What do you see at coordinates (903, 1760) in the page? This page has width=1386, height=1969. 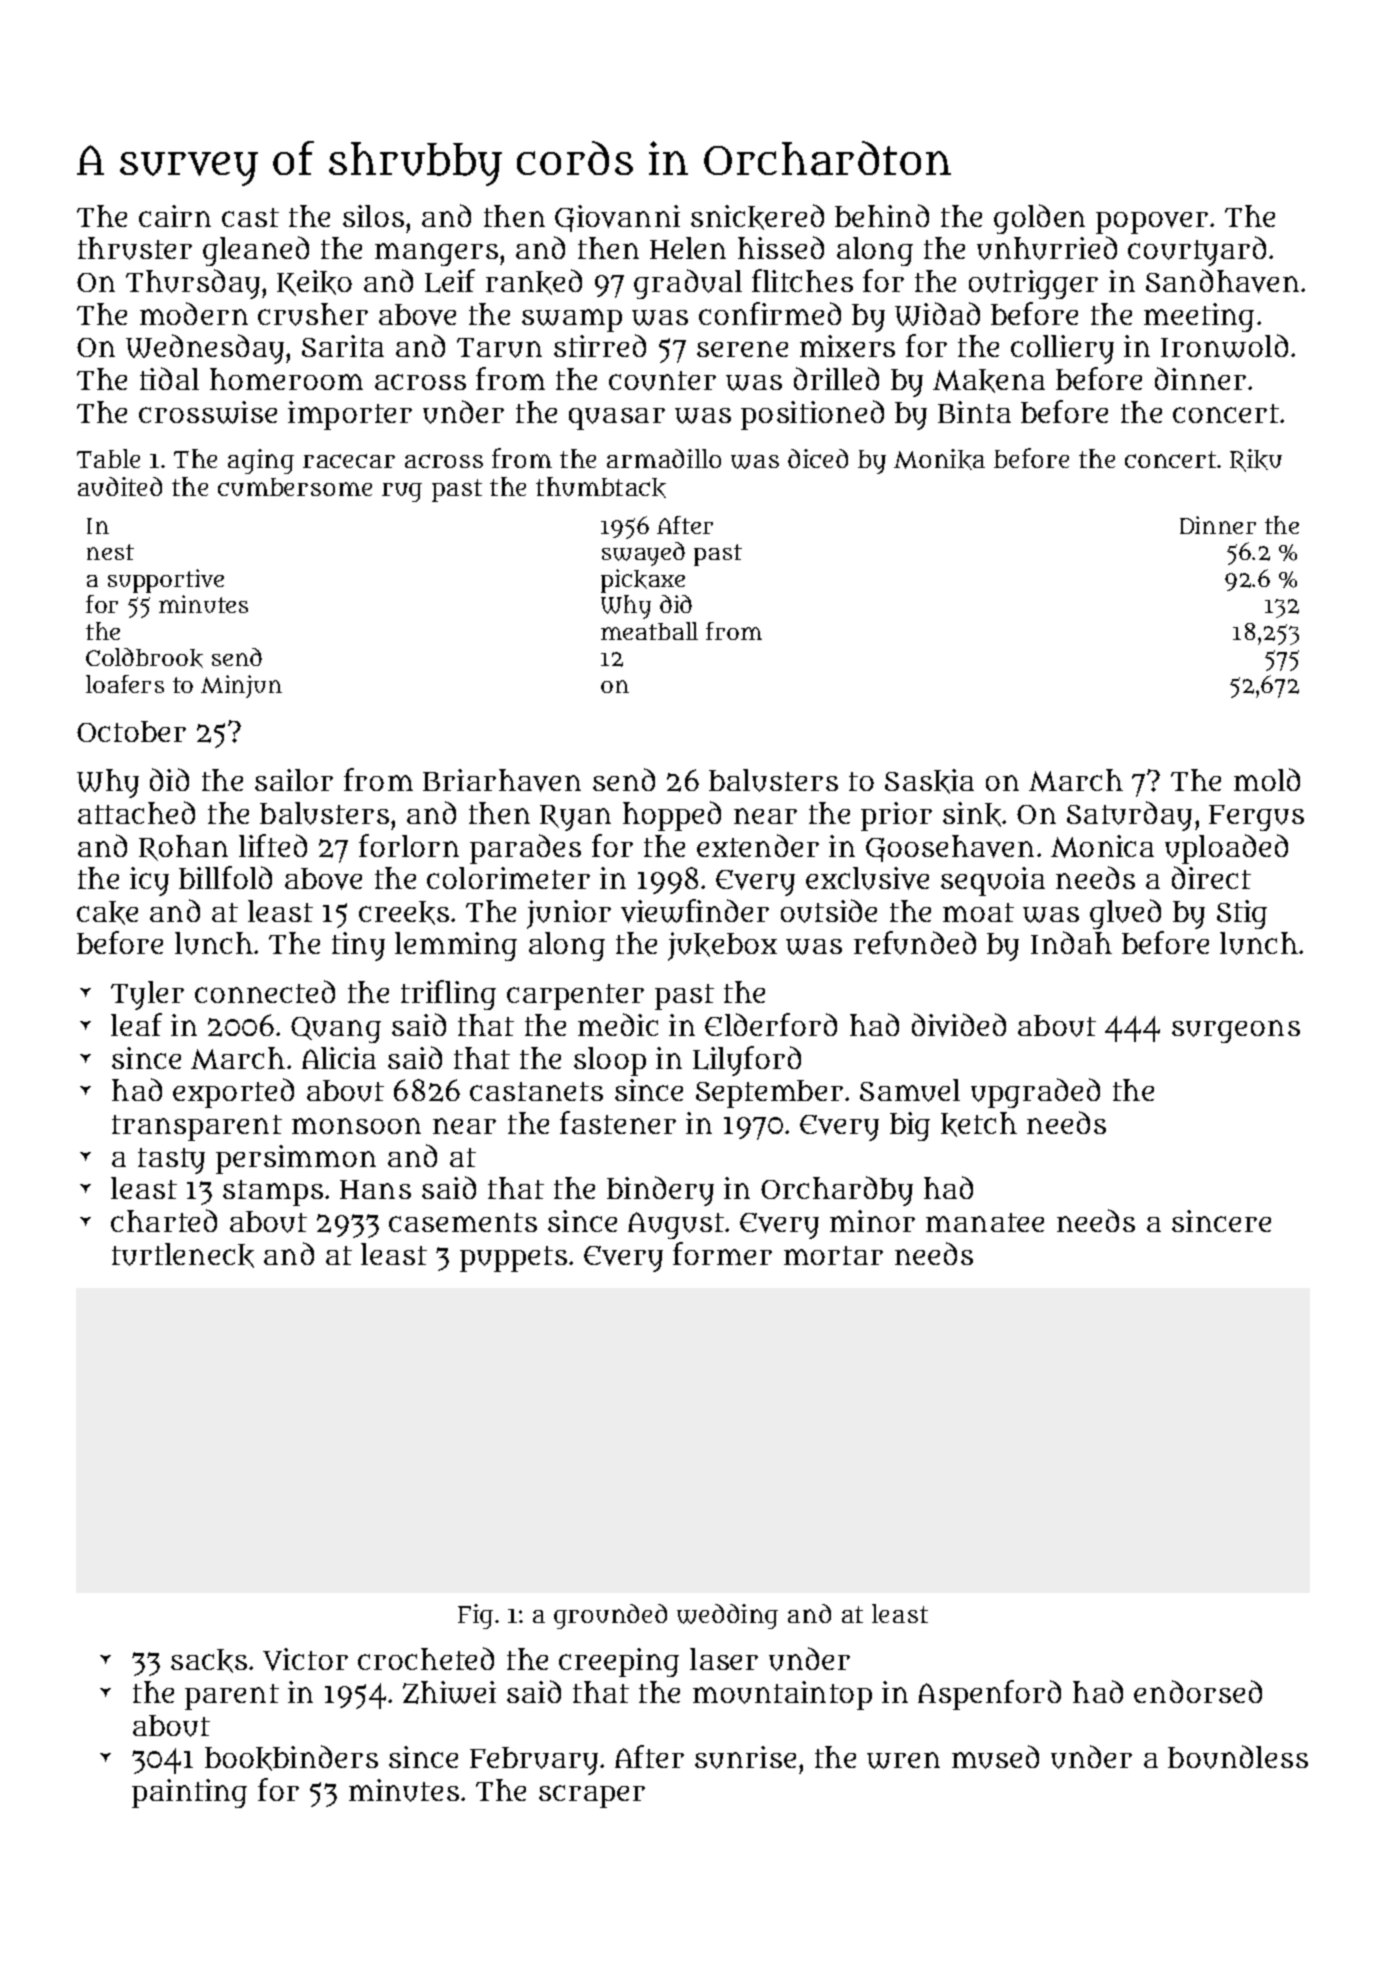 I see `wren` at bounding box center [903, 1760].
